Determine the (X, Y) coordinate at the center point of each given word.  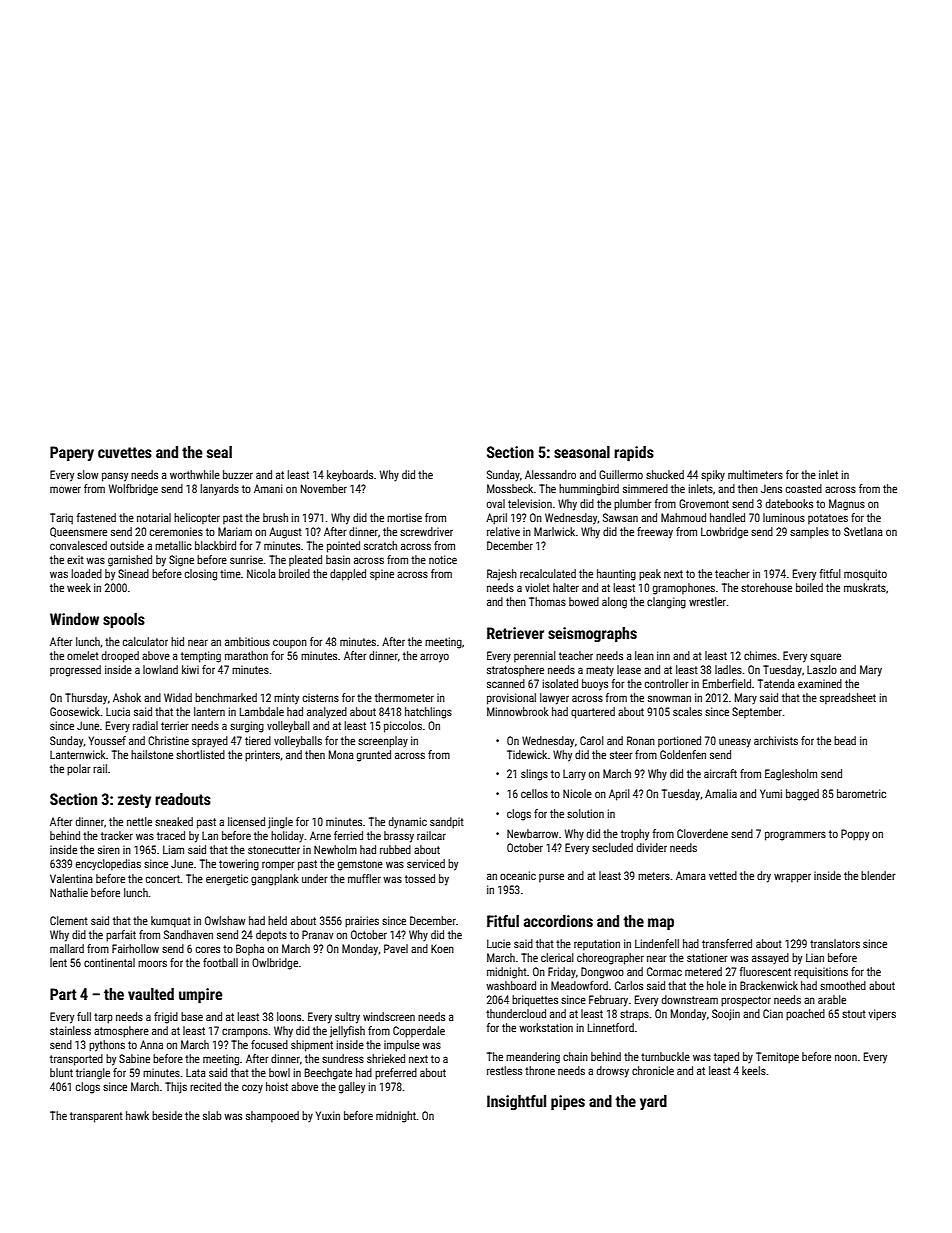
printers (262, 756)
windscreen (389, 1016)
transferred (727, 943)
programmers (795, 836)
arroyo (434, 658)
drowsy (613, 1072)
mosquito (865, 575)
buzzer (238, 474)
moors (152, 963)
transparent (96, 1117)
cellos (534, 793)
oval (496, 503)
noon (846, 1057)
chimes (760, 655)
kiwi (190, 669)
